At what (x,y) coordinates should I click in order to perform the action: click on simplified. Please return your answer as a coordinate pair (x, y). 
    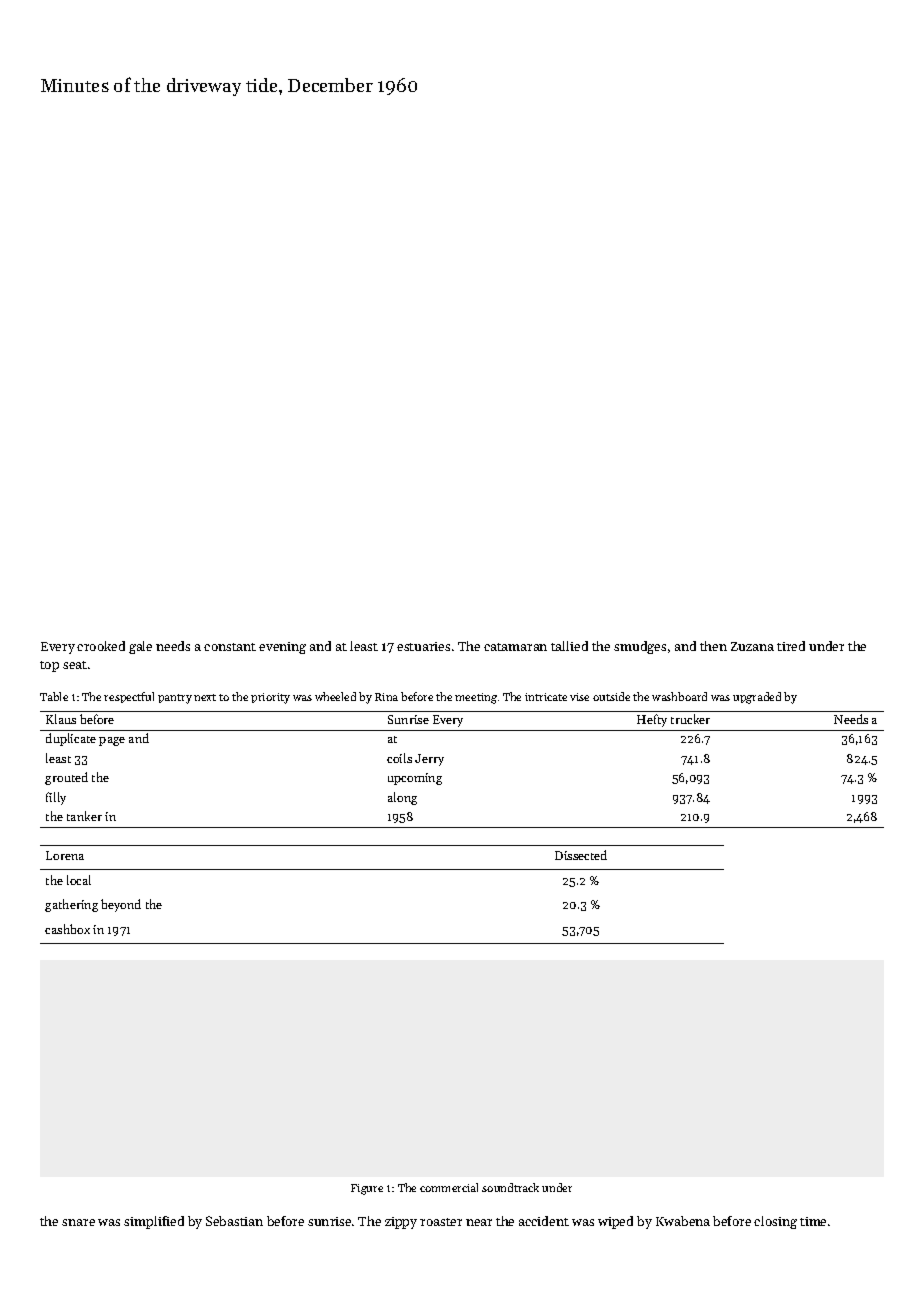
    Looking at the image, I should click on (154, 1222).
